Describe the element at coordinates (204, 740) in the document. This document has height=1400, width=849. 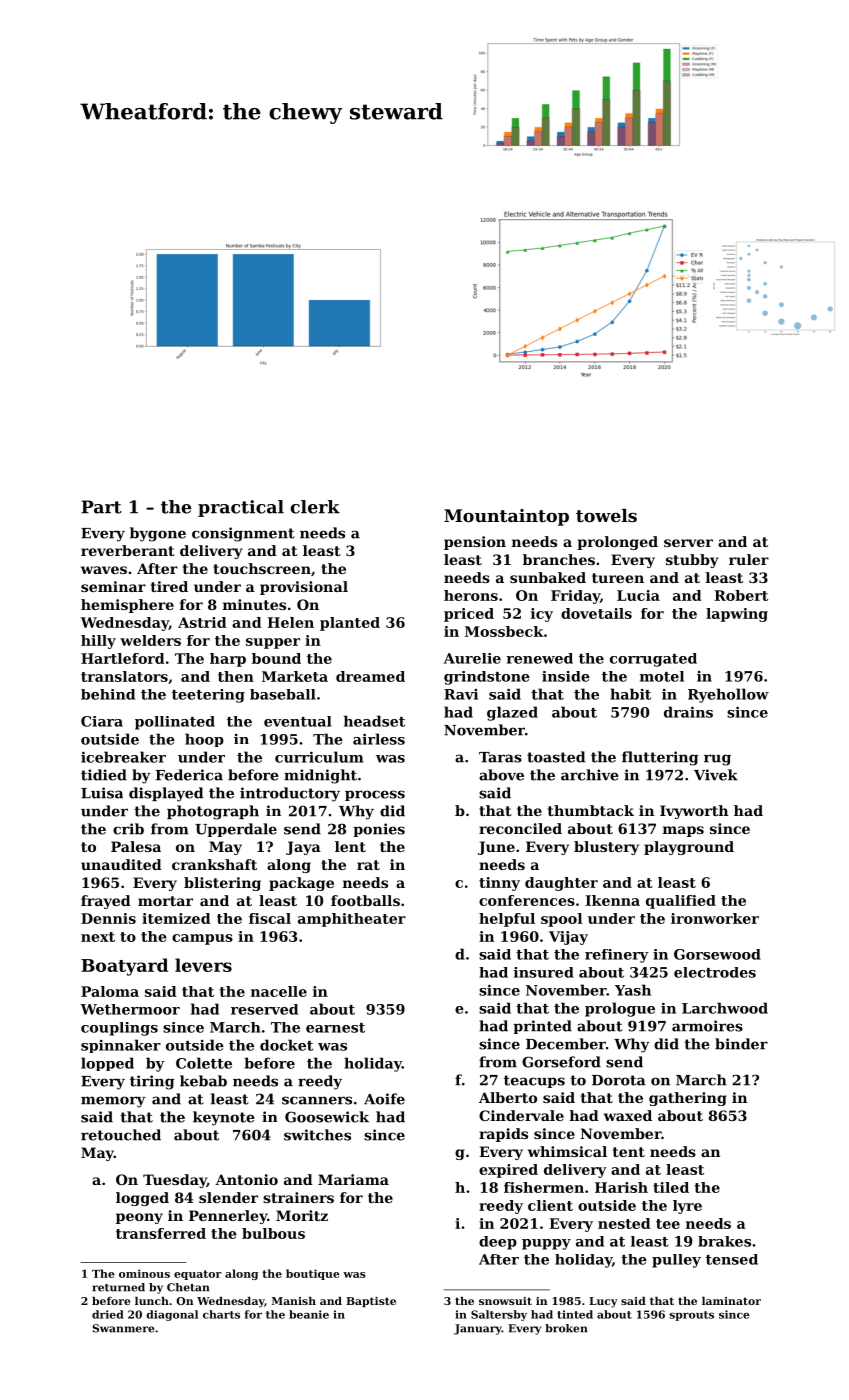
I see `hoop` at that location.
